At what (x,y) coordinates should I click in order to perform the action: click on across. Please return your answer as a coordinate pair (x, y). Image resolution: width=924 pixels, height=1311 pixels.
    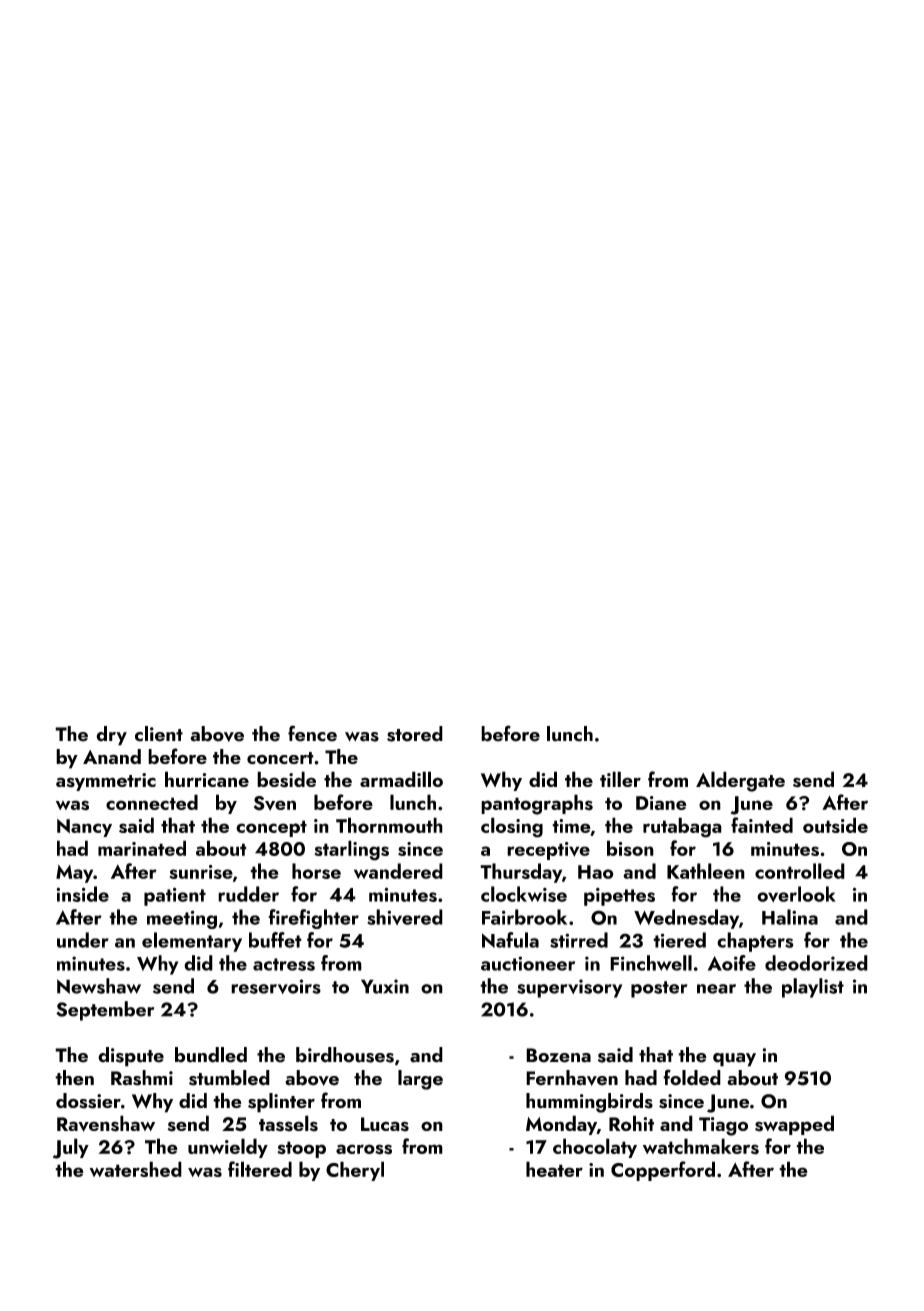
    Looking at the image, I should click on (364, 1149).
